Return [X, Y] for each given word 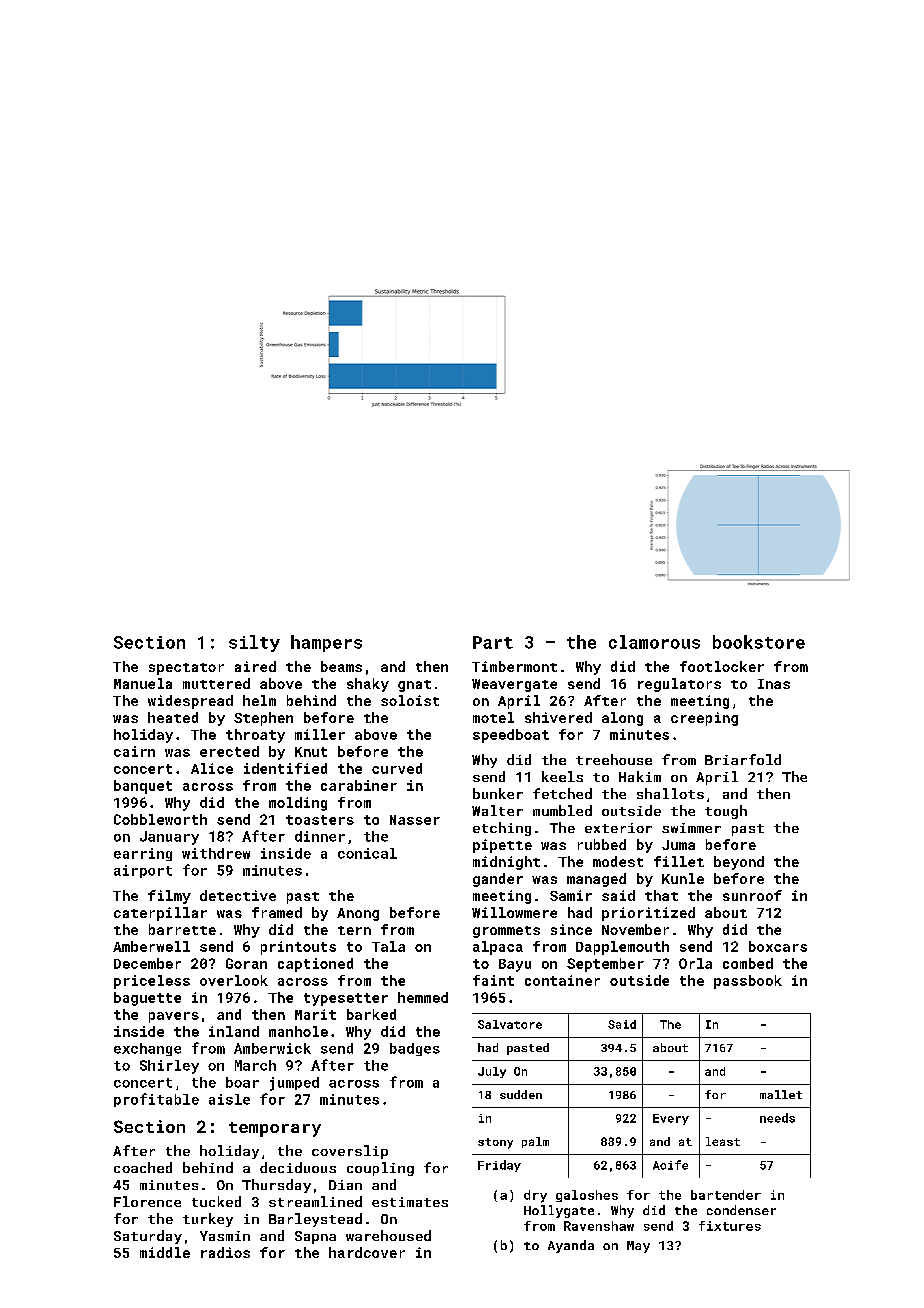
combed [748, 963]
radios [225, 1252]
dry [535, 1196]
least [723, 1141]
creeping [704, 719]
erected [229, 751]
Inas [774, 684]
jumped [294, 1084]
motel [493, 717]
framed [277, 912]
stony [495, 1143]
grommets [506, 932]
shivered [558, 717]
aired [255, 666]
